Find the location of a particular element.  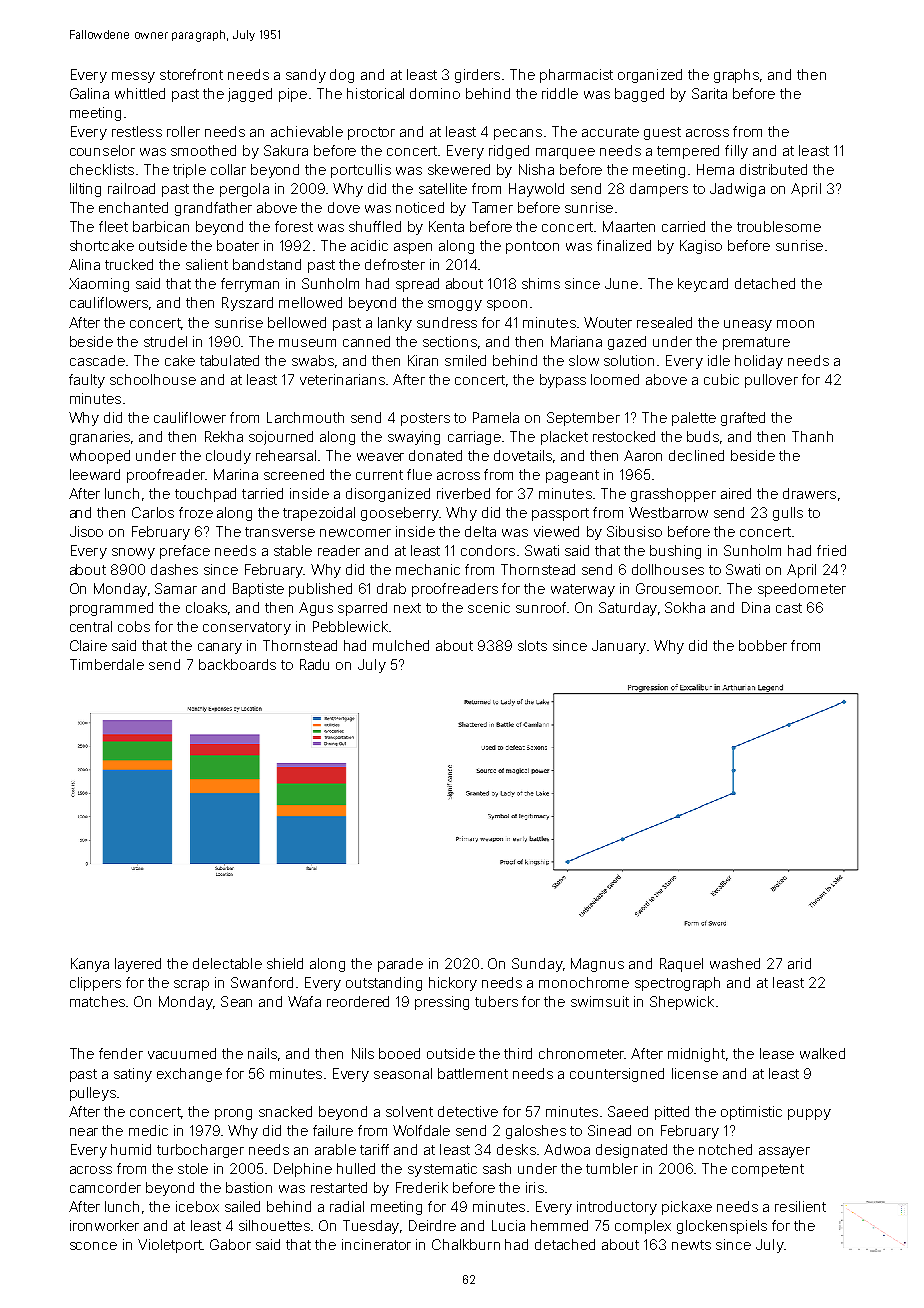

hemmed is located at coordinates (559, 1225).
